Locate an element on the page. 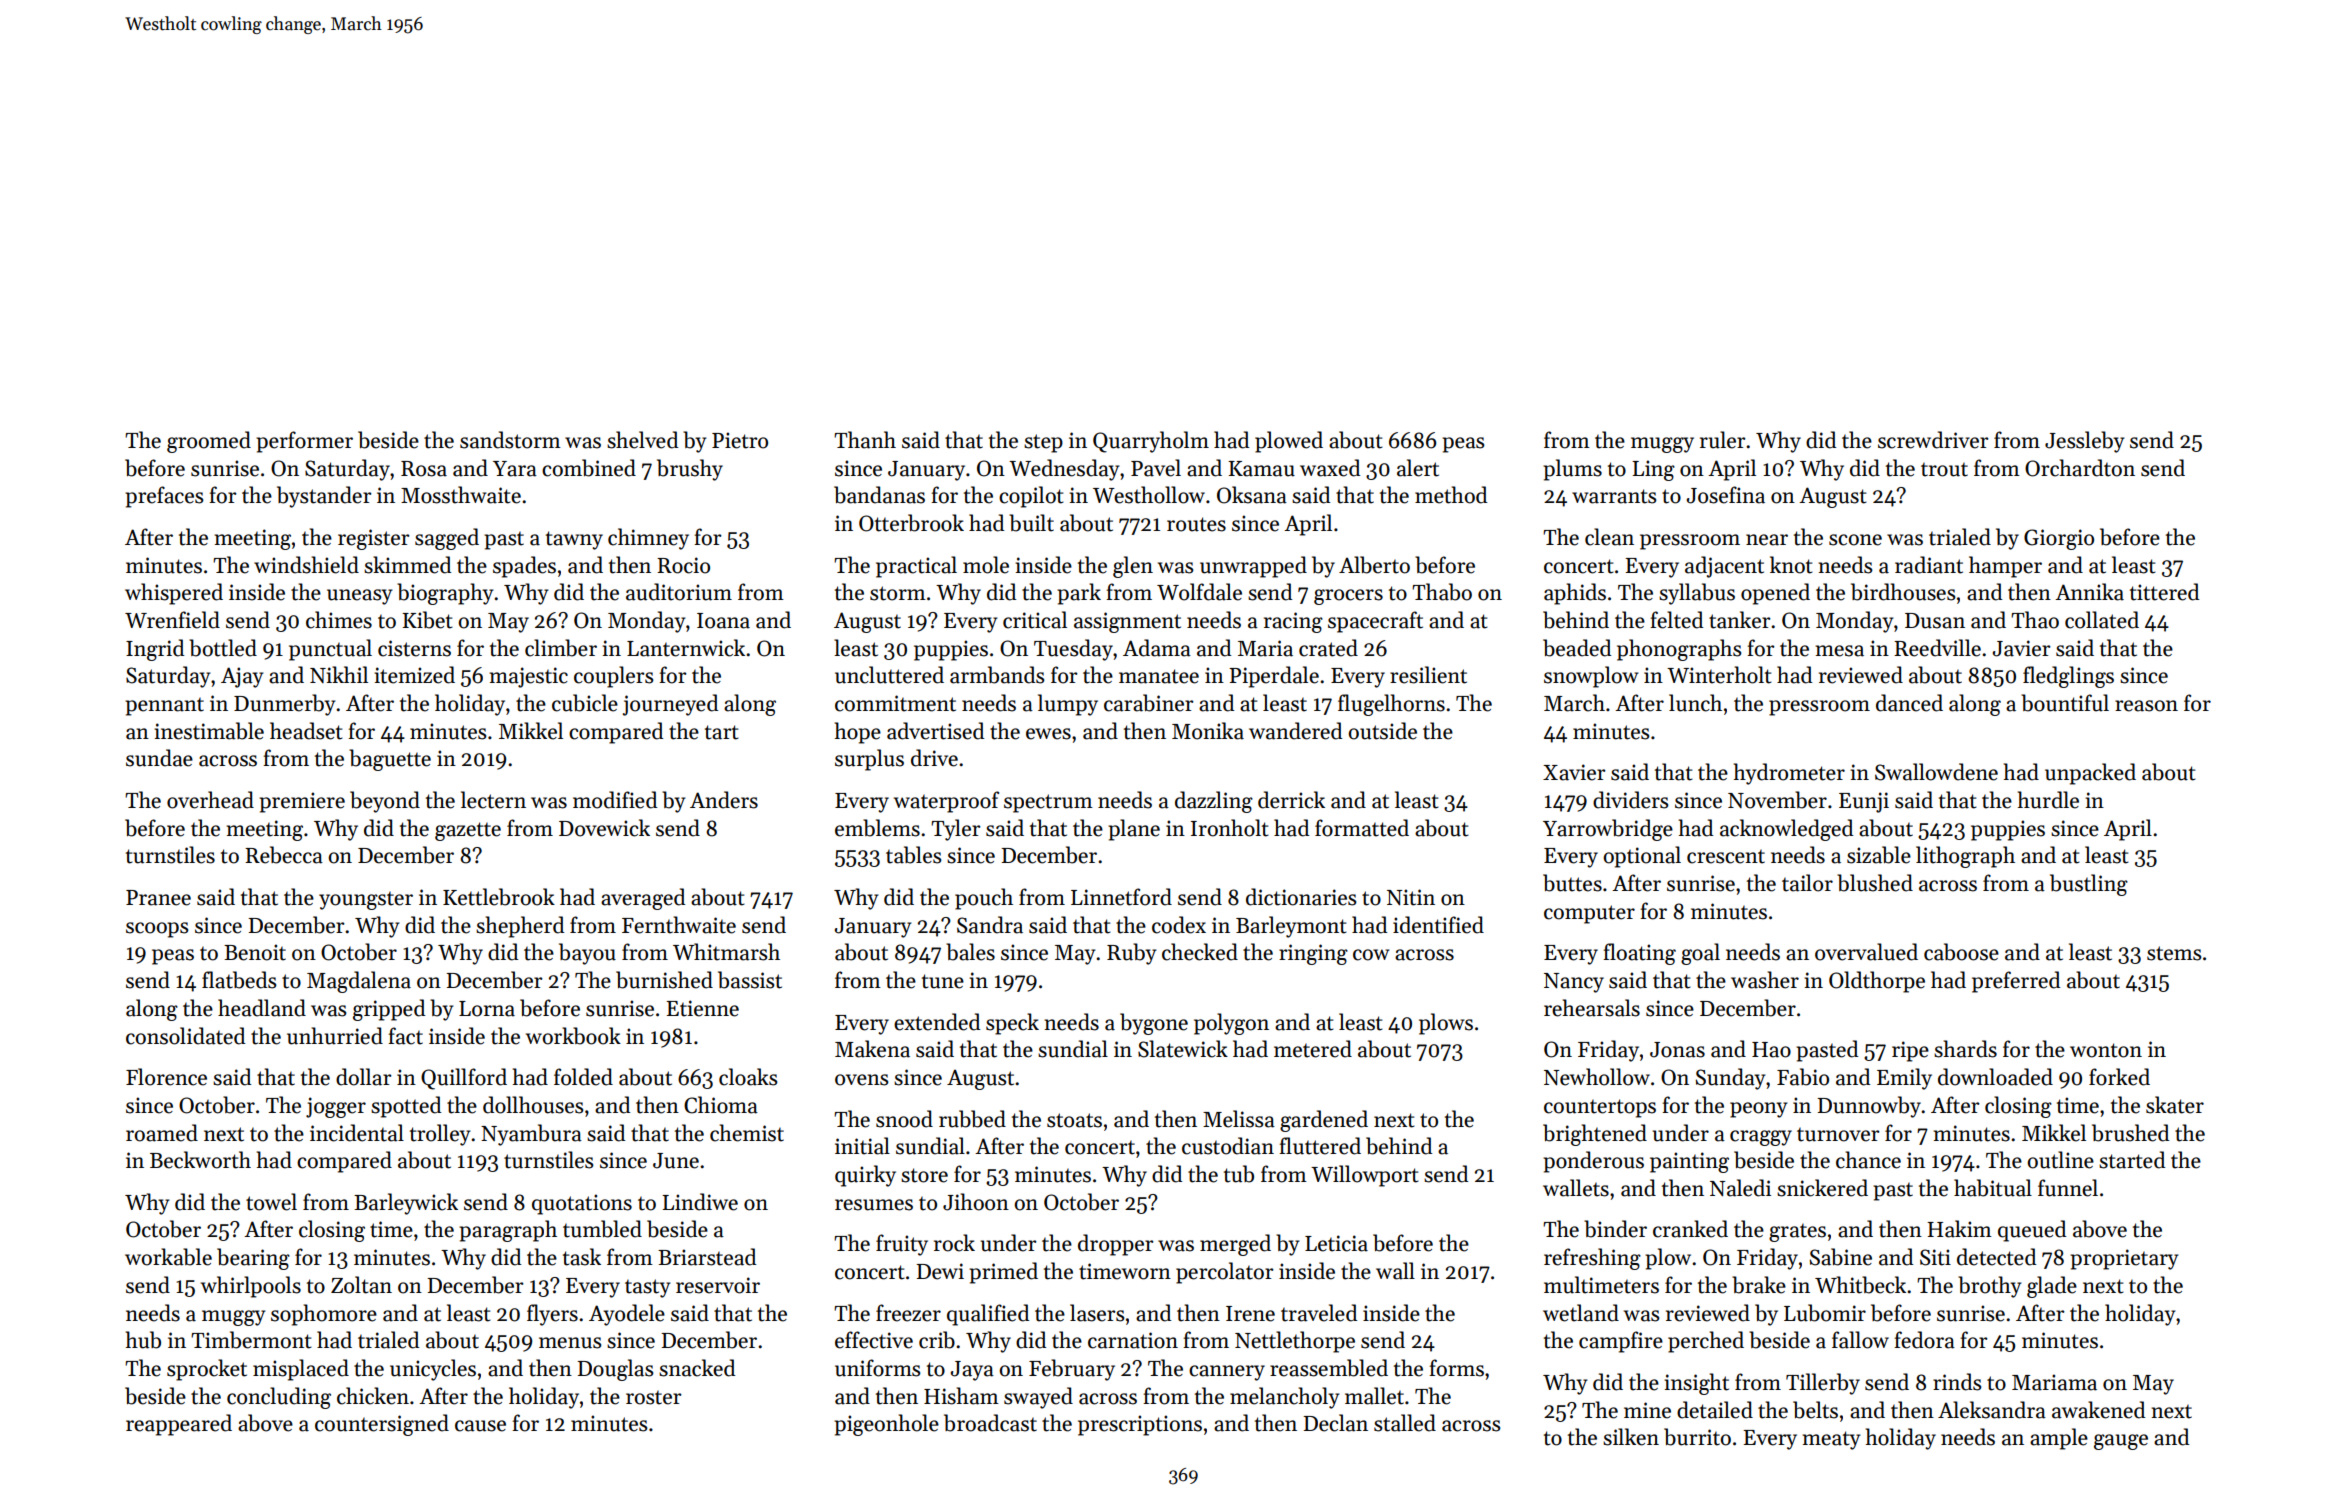 This page has height=1512, width=2337. Fabio is located at coordinates (1803, 1077).
